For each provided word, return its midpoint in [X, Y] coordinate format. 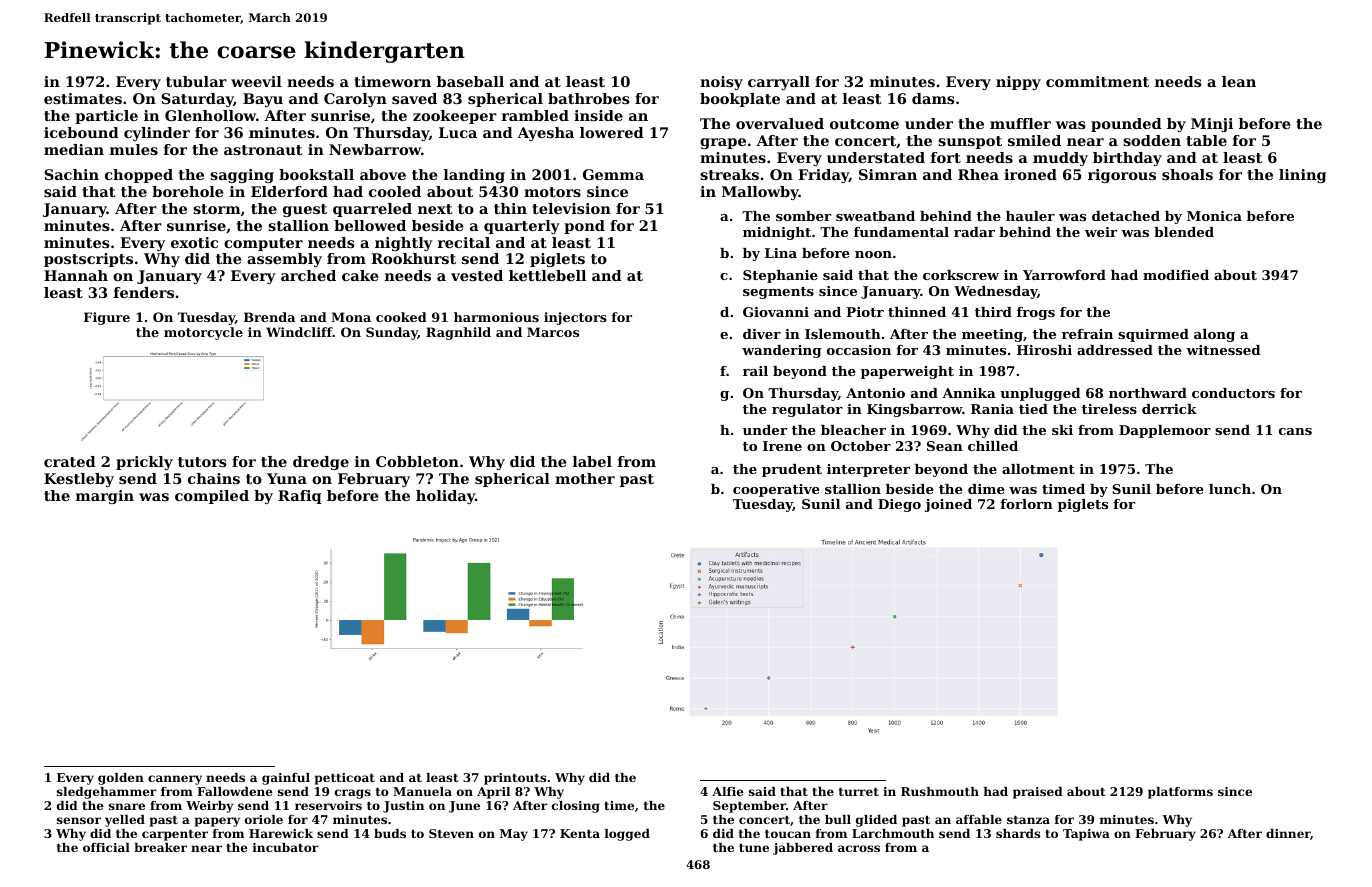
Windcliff [299, 332]
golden [121, 779]
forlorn [1026, 504]
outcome [864, 124]
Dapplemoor [1165, 431]
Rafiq [300, 497]
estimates [83, 98]
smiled [1034, 140]
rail [755, 371]
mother [585, 478]
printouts [515, 779]
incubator [286, 847]
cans [1295, 431]
